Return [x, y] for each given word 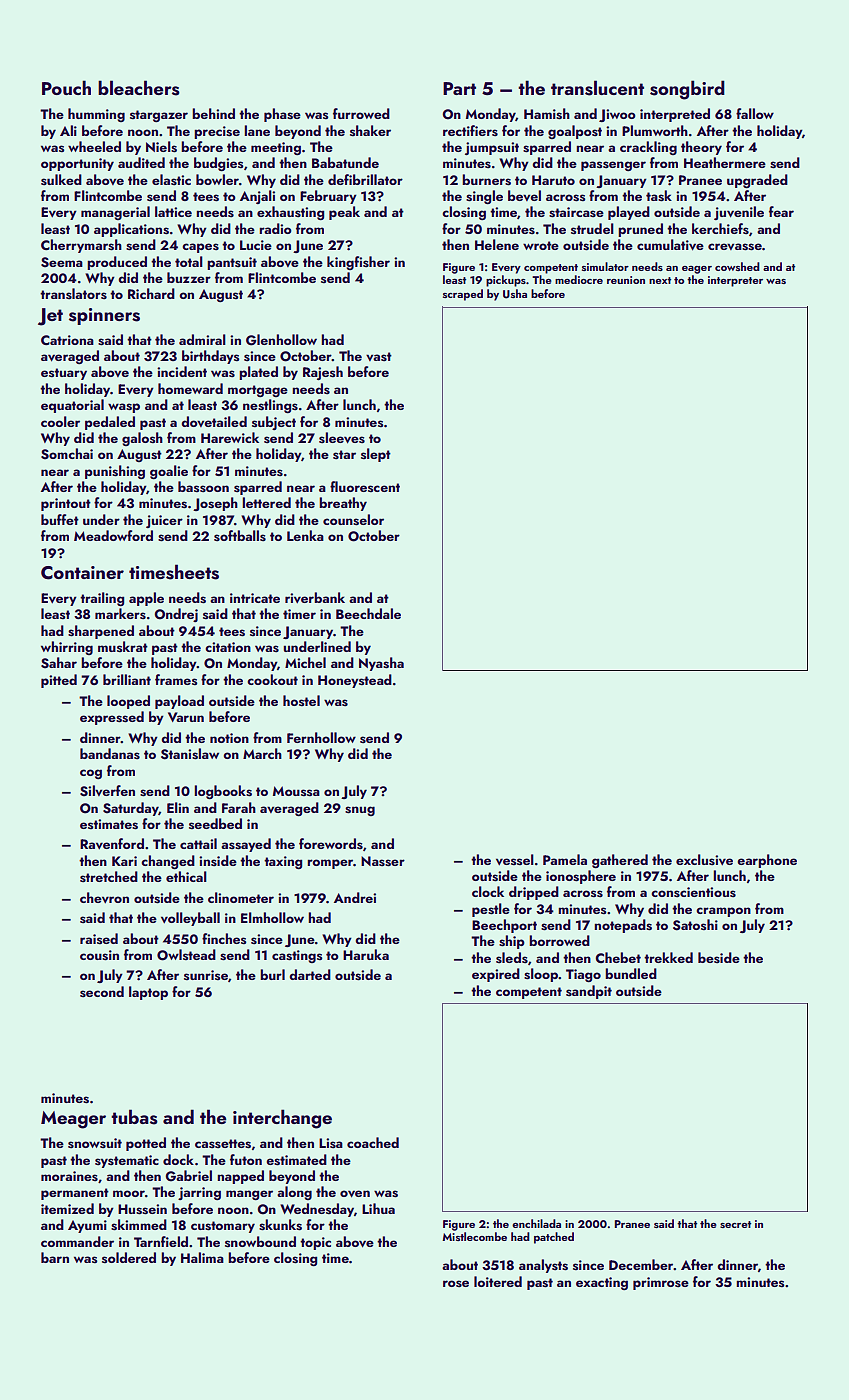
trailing [102, 599]
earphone [767, 861]
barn [55, 1257]
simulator [605, 266]
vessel [515, 859]
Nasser [383, 861]
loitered [498, 1281]
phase [282, 115]
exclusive [704, 860]
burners [486, 180]
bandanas [110, 754]
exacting [602, 1283]
